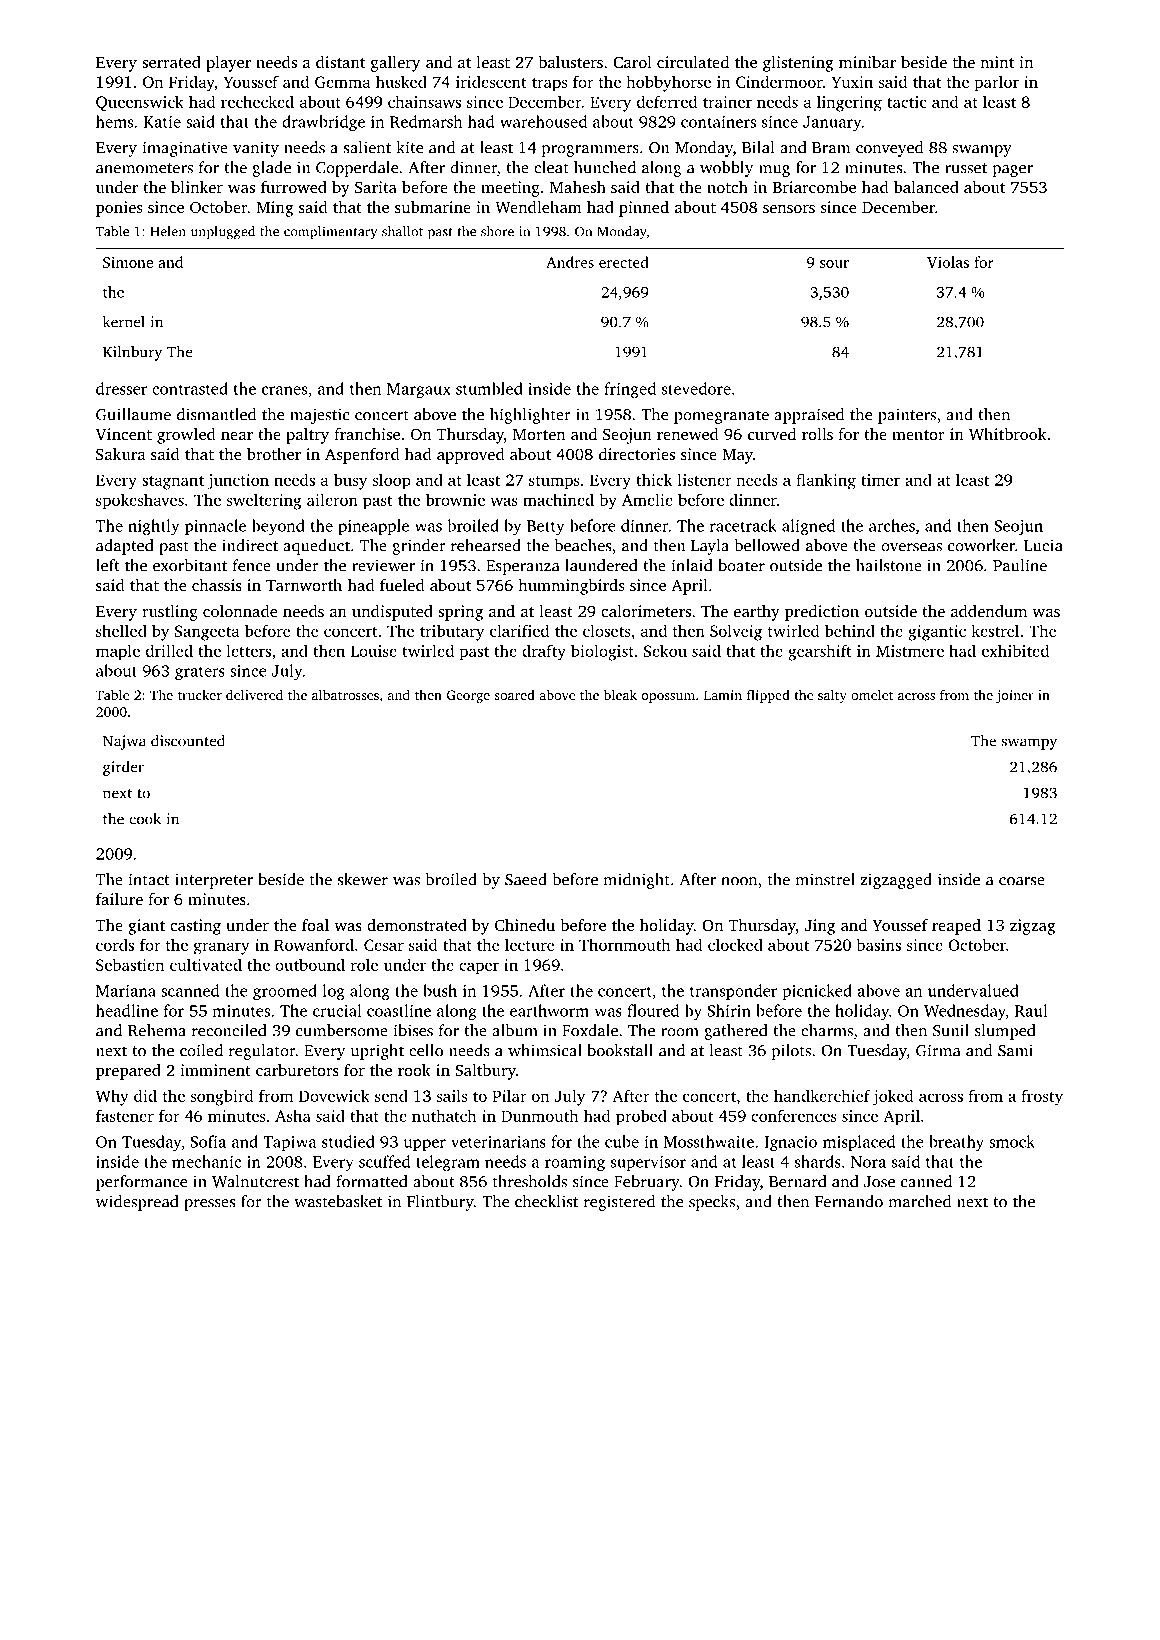 The image size is (1160, 1640). I want to click on carburetors, so click(297, 1070).
